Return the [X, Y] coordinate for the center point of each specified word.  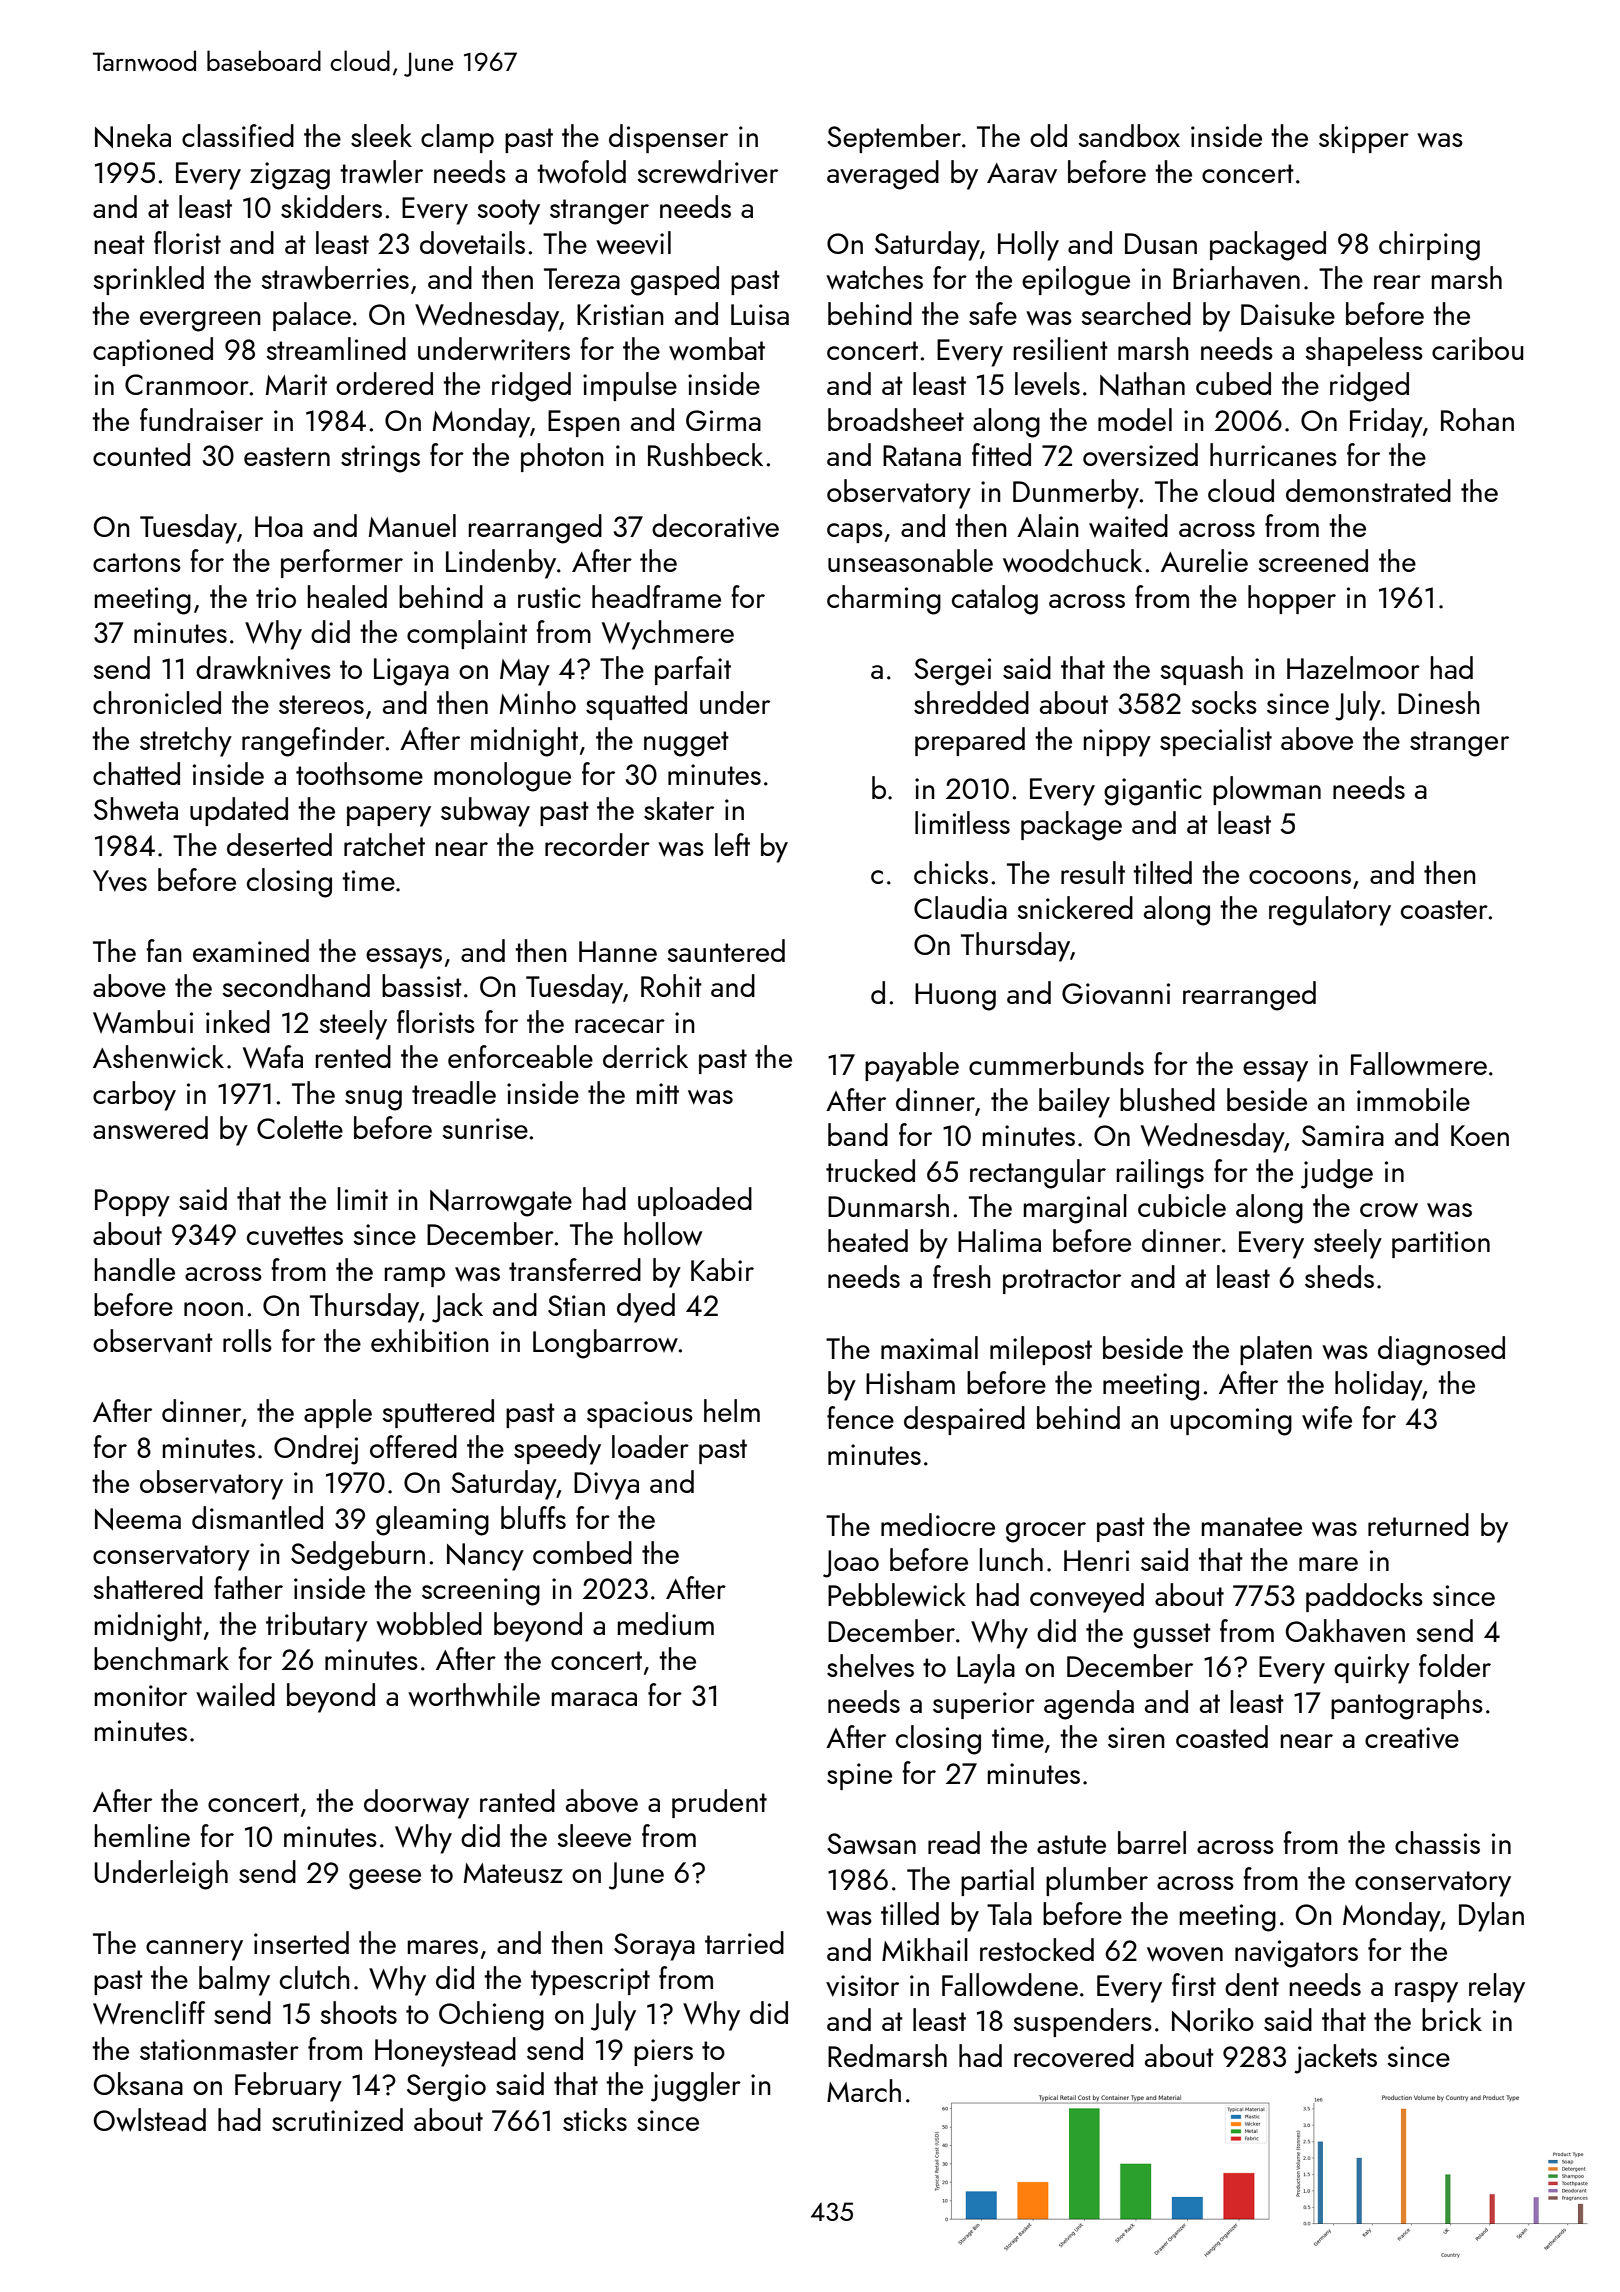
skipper [1364, 138]
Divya [606, 1486]
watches [874, 278]
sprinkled [148, 280]
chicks [951, 872]
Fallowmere [1419, 1064]
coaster [1444, 909]
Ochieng [491, 2016]
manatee [1252, 1526]
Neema [138, 1519]
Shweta [136, 808]
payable [912, 1067]
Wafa [273, 1057]
